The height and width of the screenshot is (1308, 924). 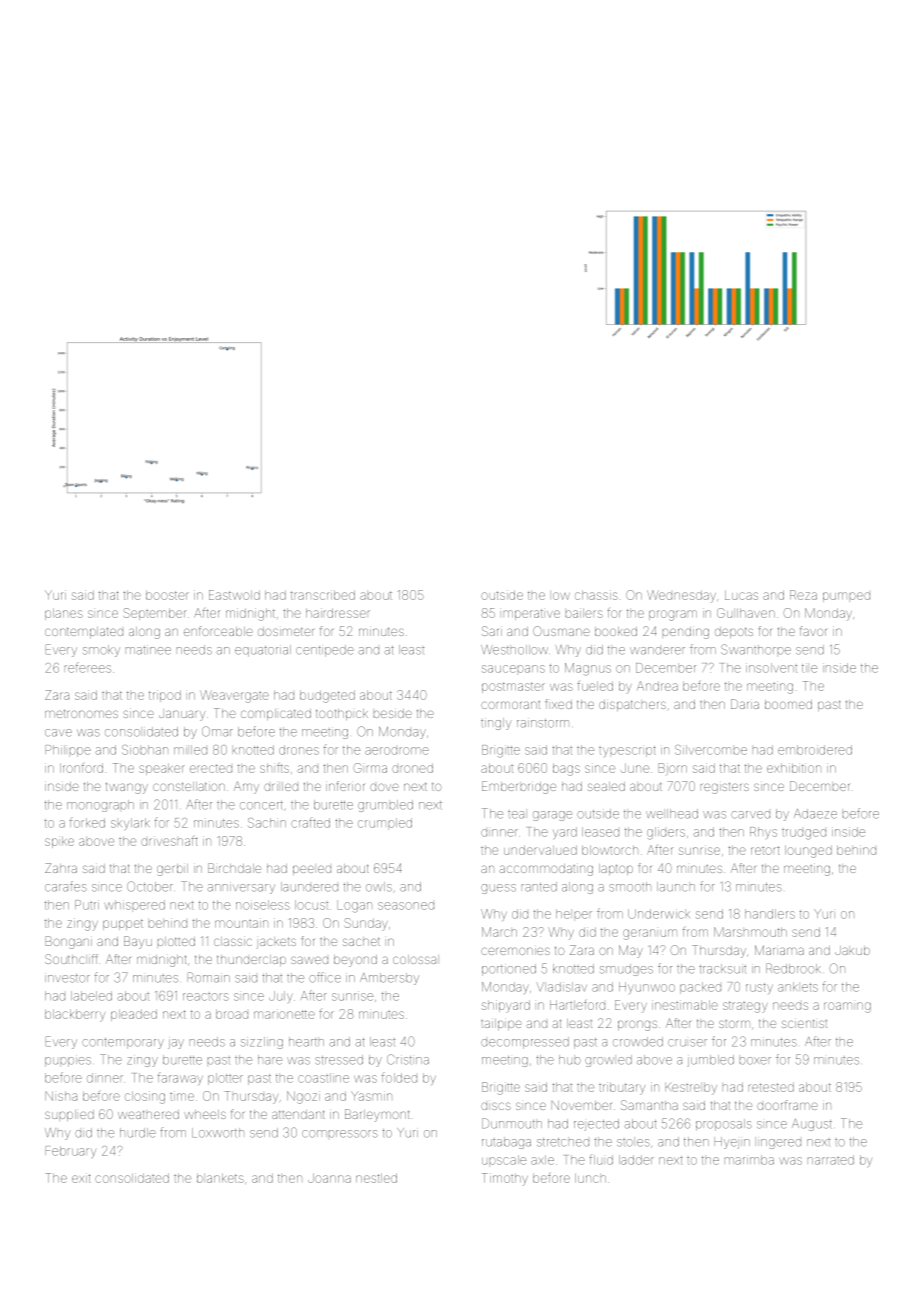 What do you see at coordinates (58, 733) in the screenshot?
I see `cave` at bounding box center [58, 733].
